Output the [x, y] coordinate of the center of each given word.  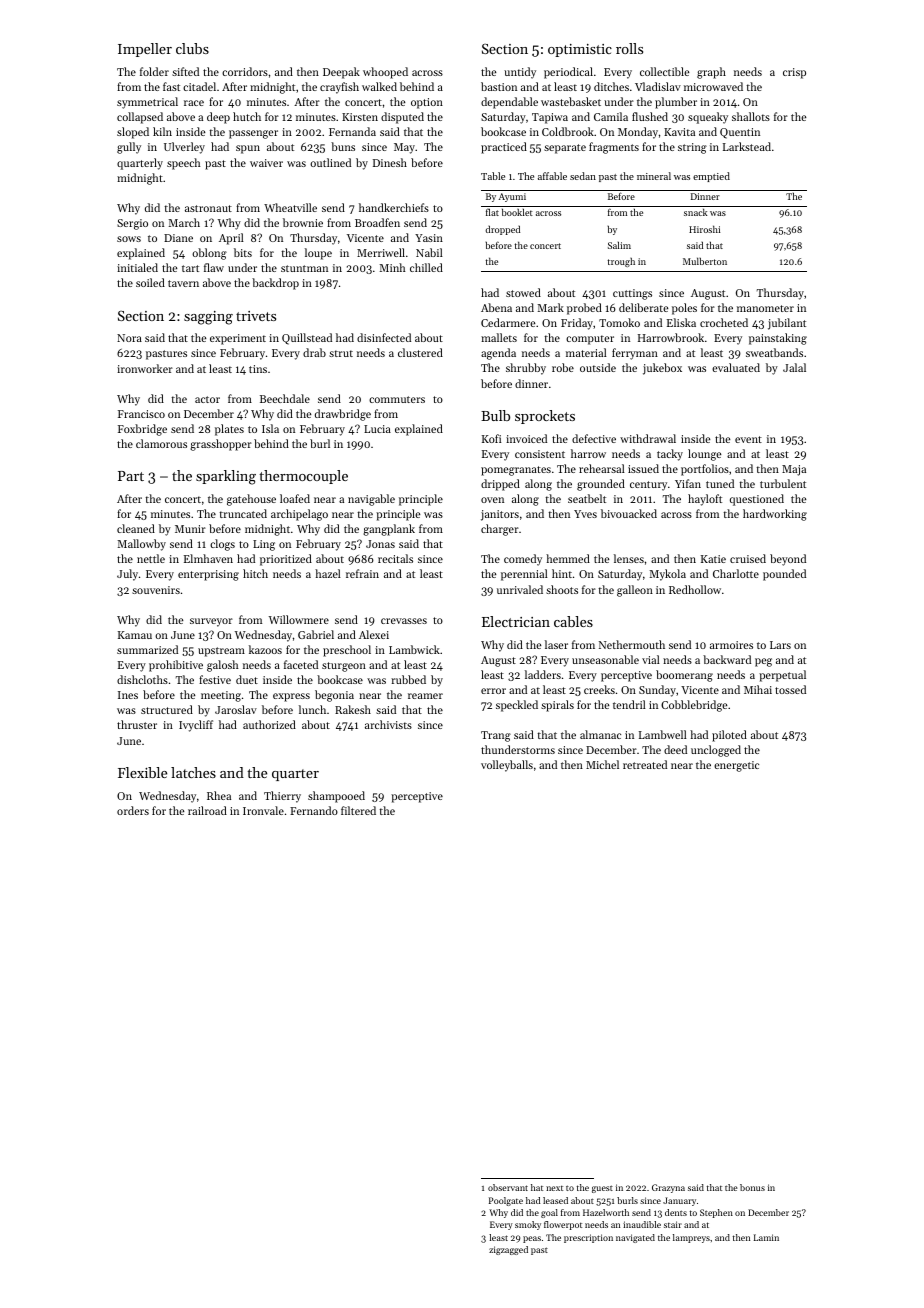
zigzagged [508, 1250]
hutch [247, 116]
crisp [794, 73]
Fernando [314, 810]
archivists [388, 724]
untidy [520, 73]
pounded [784, 575]
